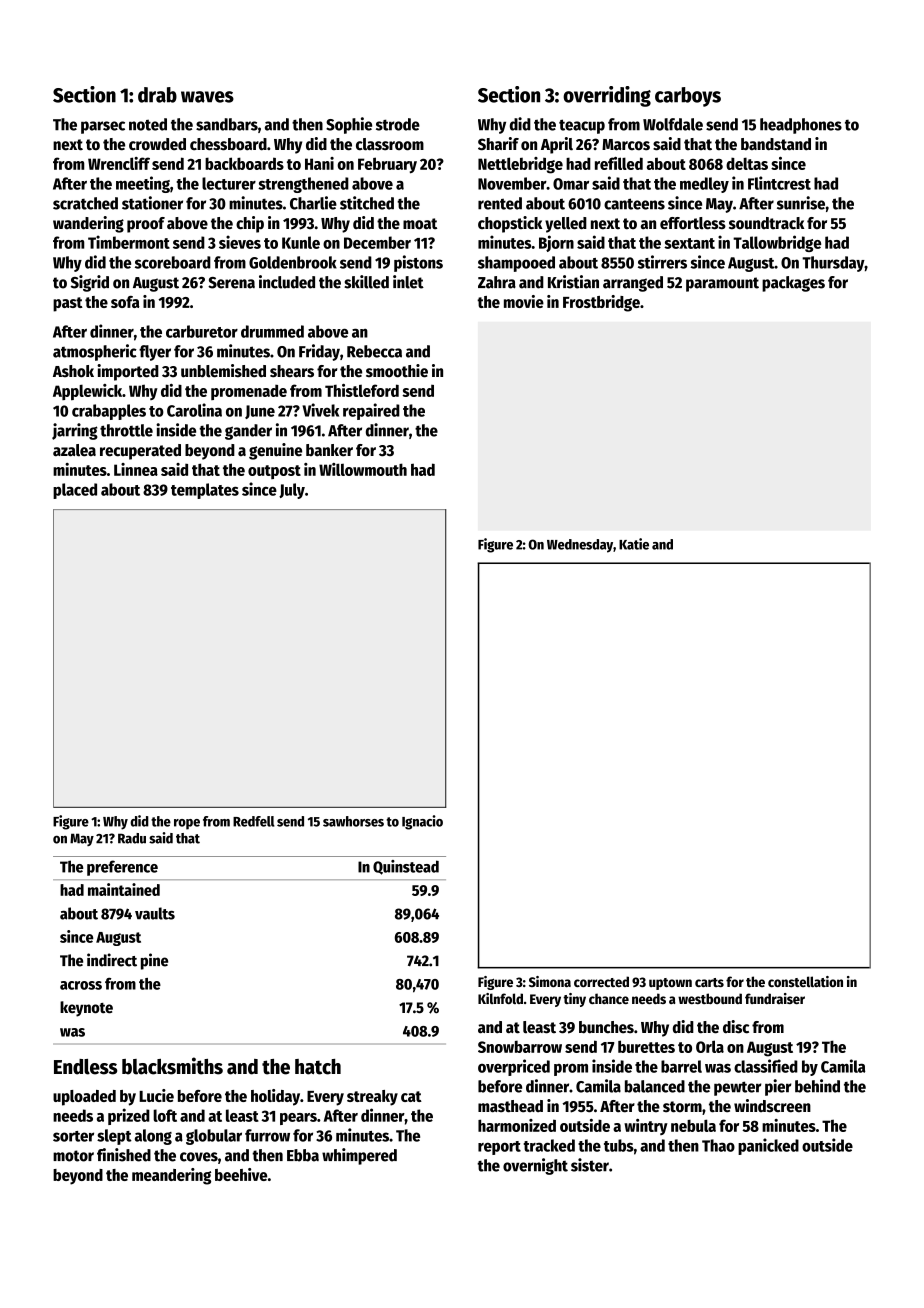 Image resolution: width=924 pixels, height=1308 pixels. What do you see at coordinates (153, 1137) in the document?
I see `along` at bounding box center [153, 1137].
